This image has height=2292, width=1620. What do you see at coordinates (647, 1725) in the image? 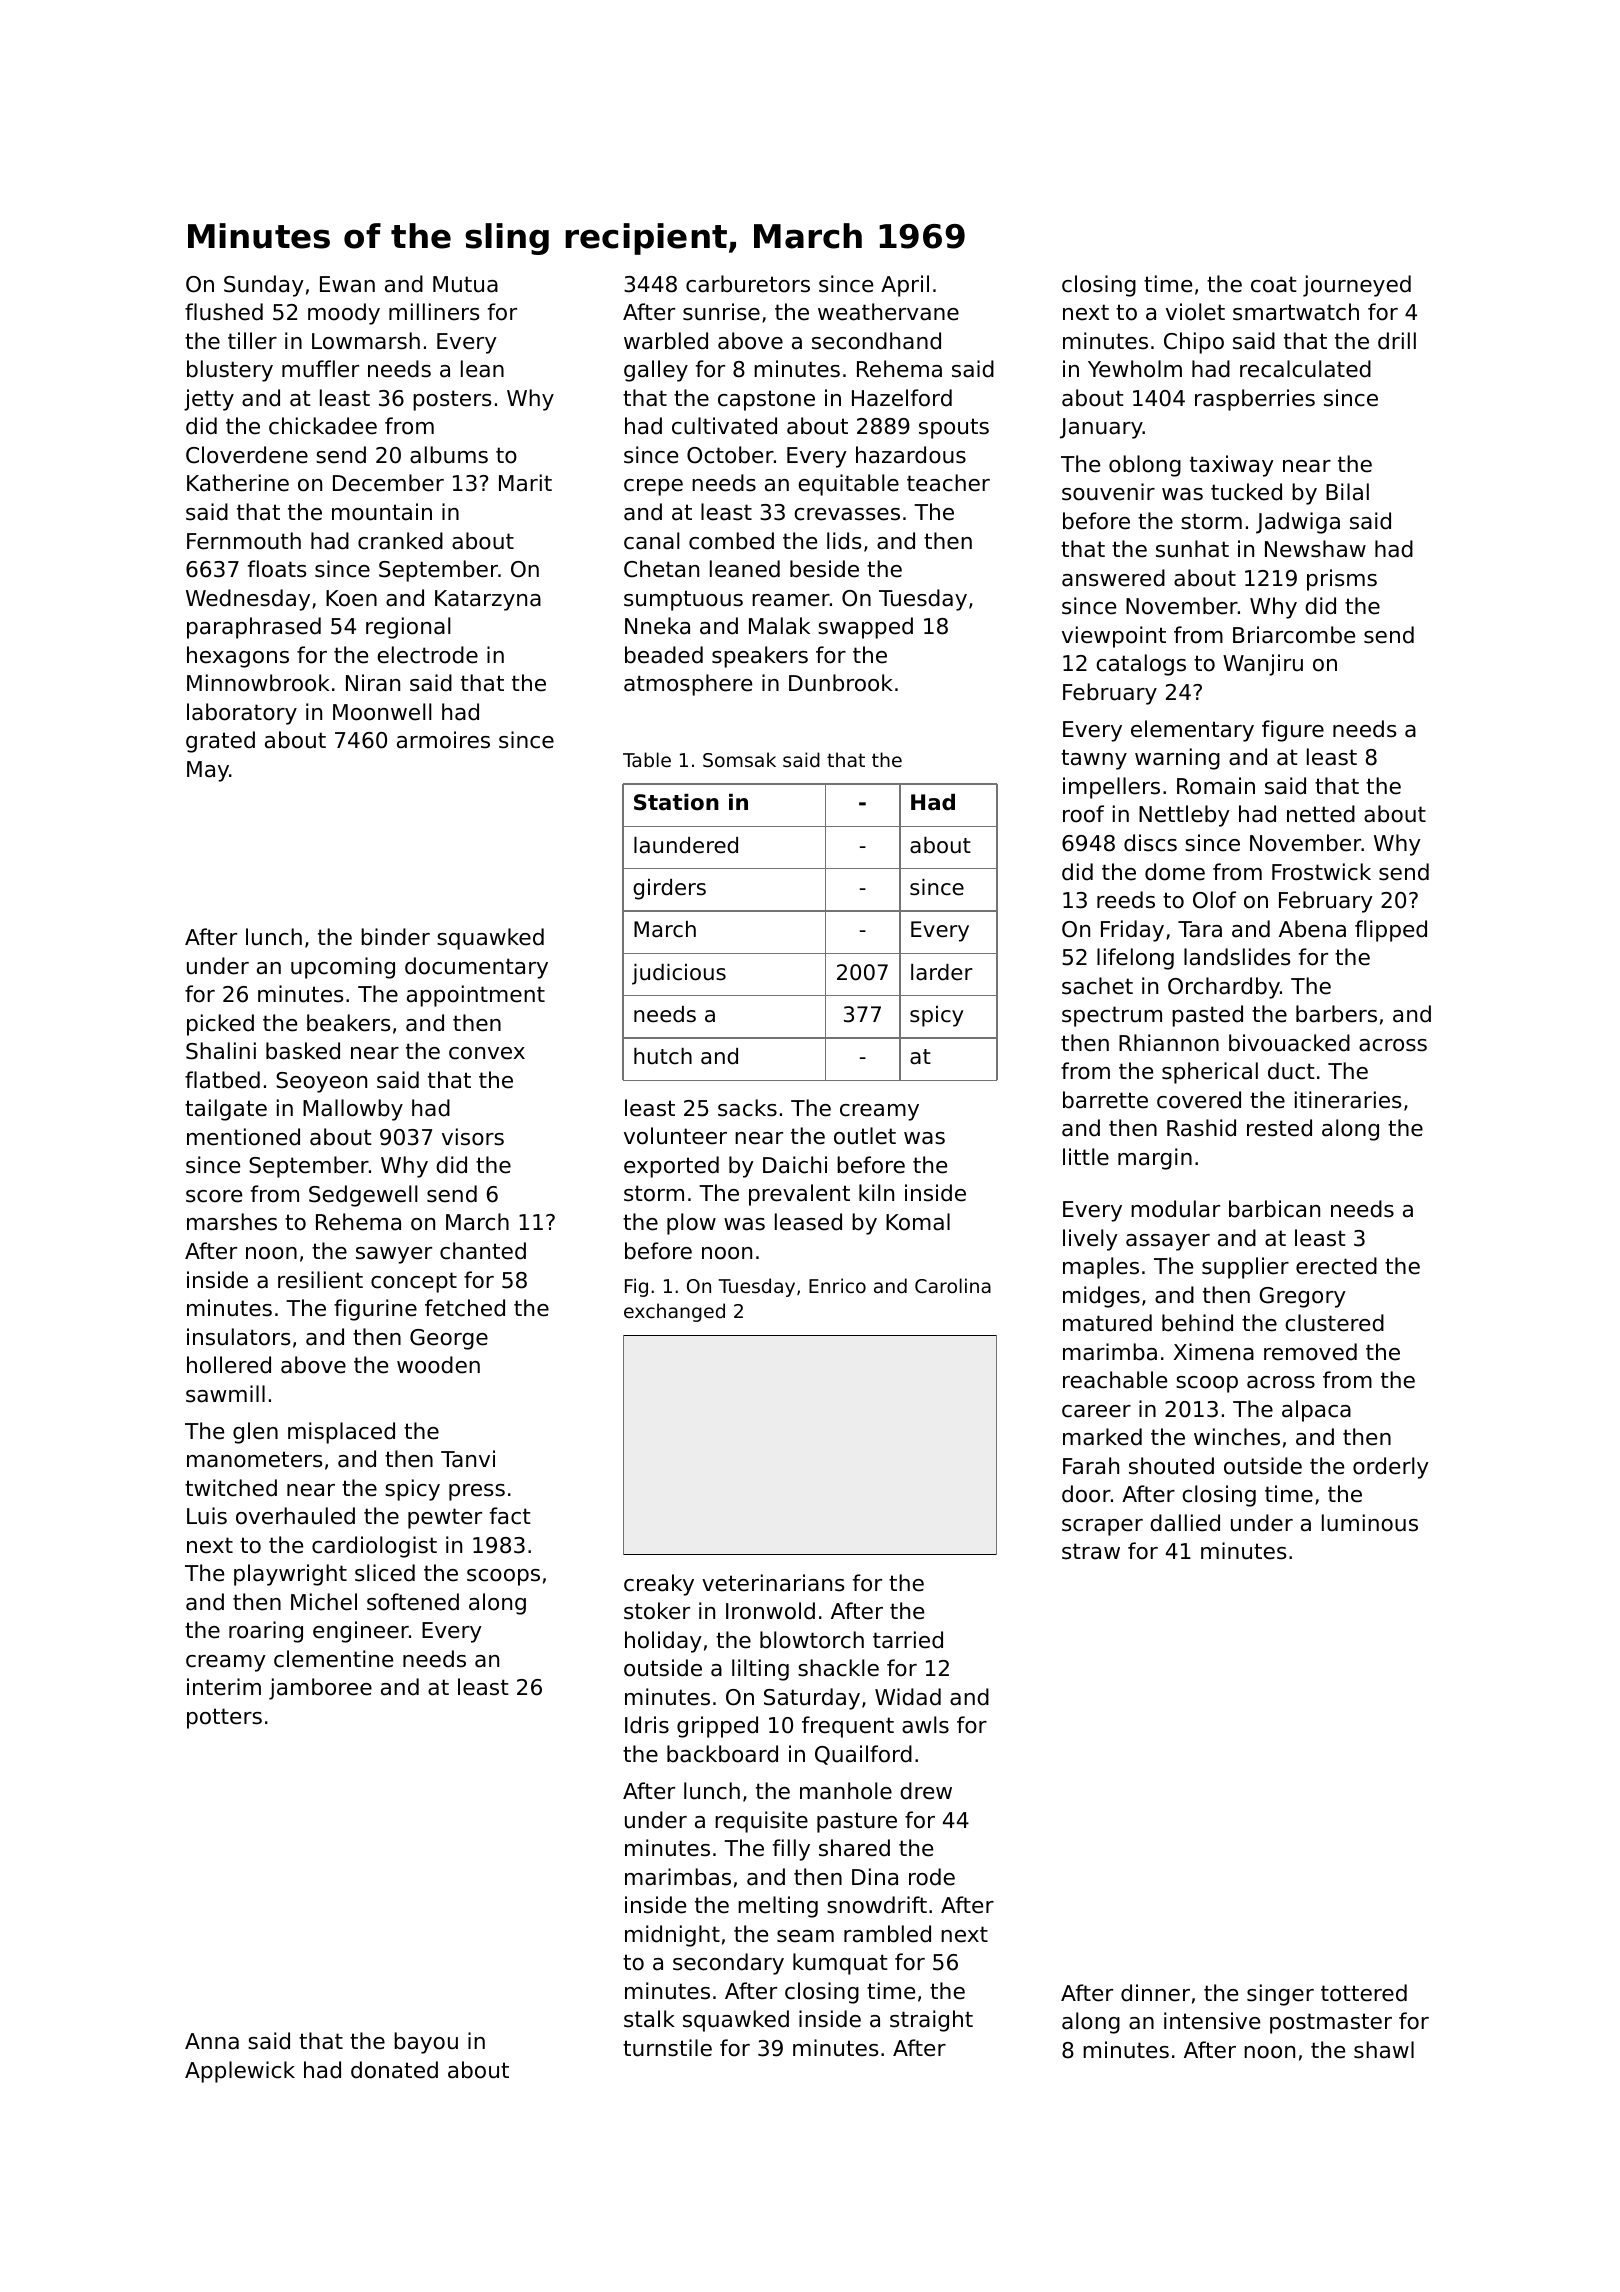
I see `Idris` at bounding box center [647, 1725].
